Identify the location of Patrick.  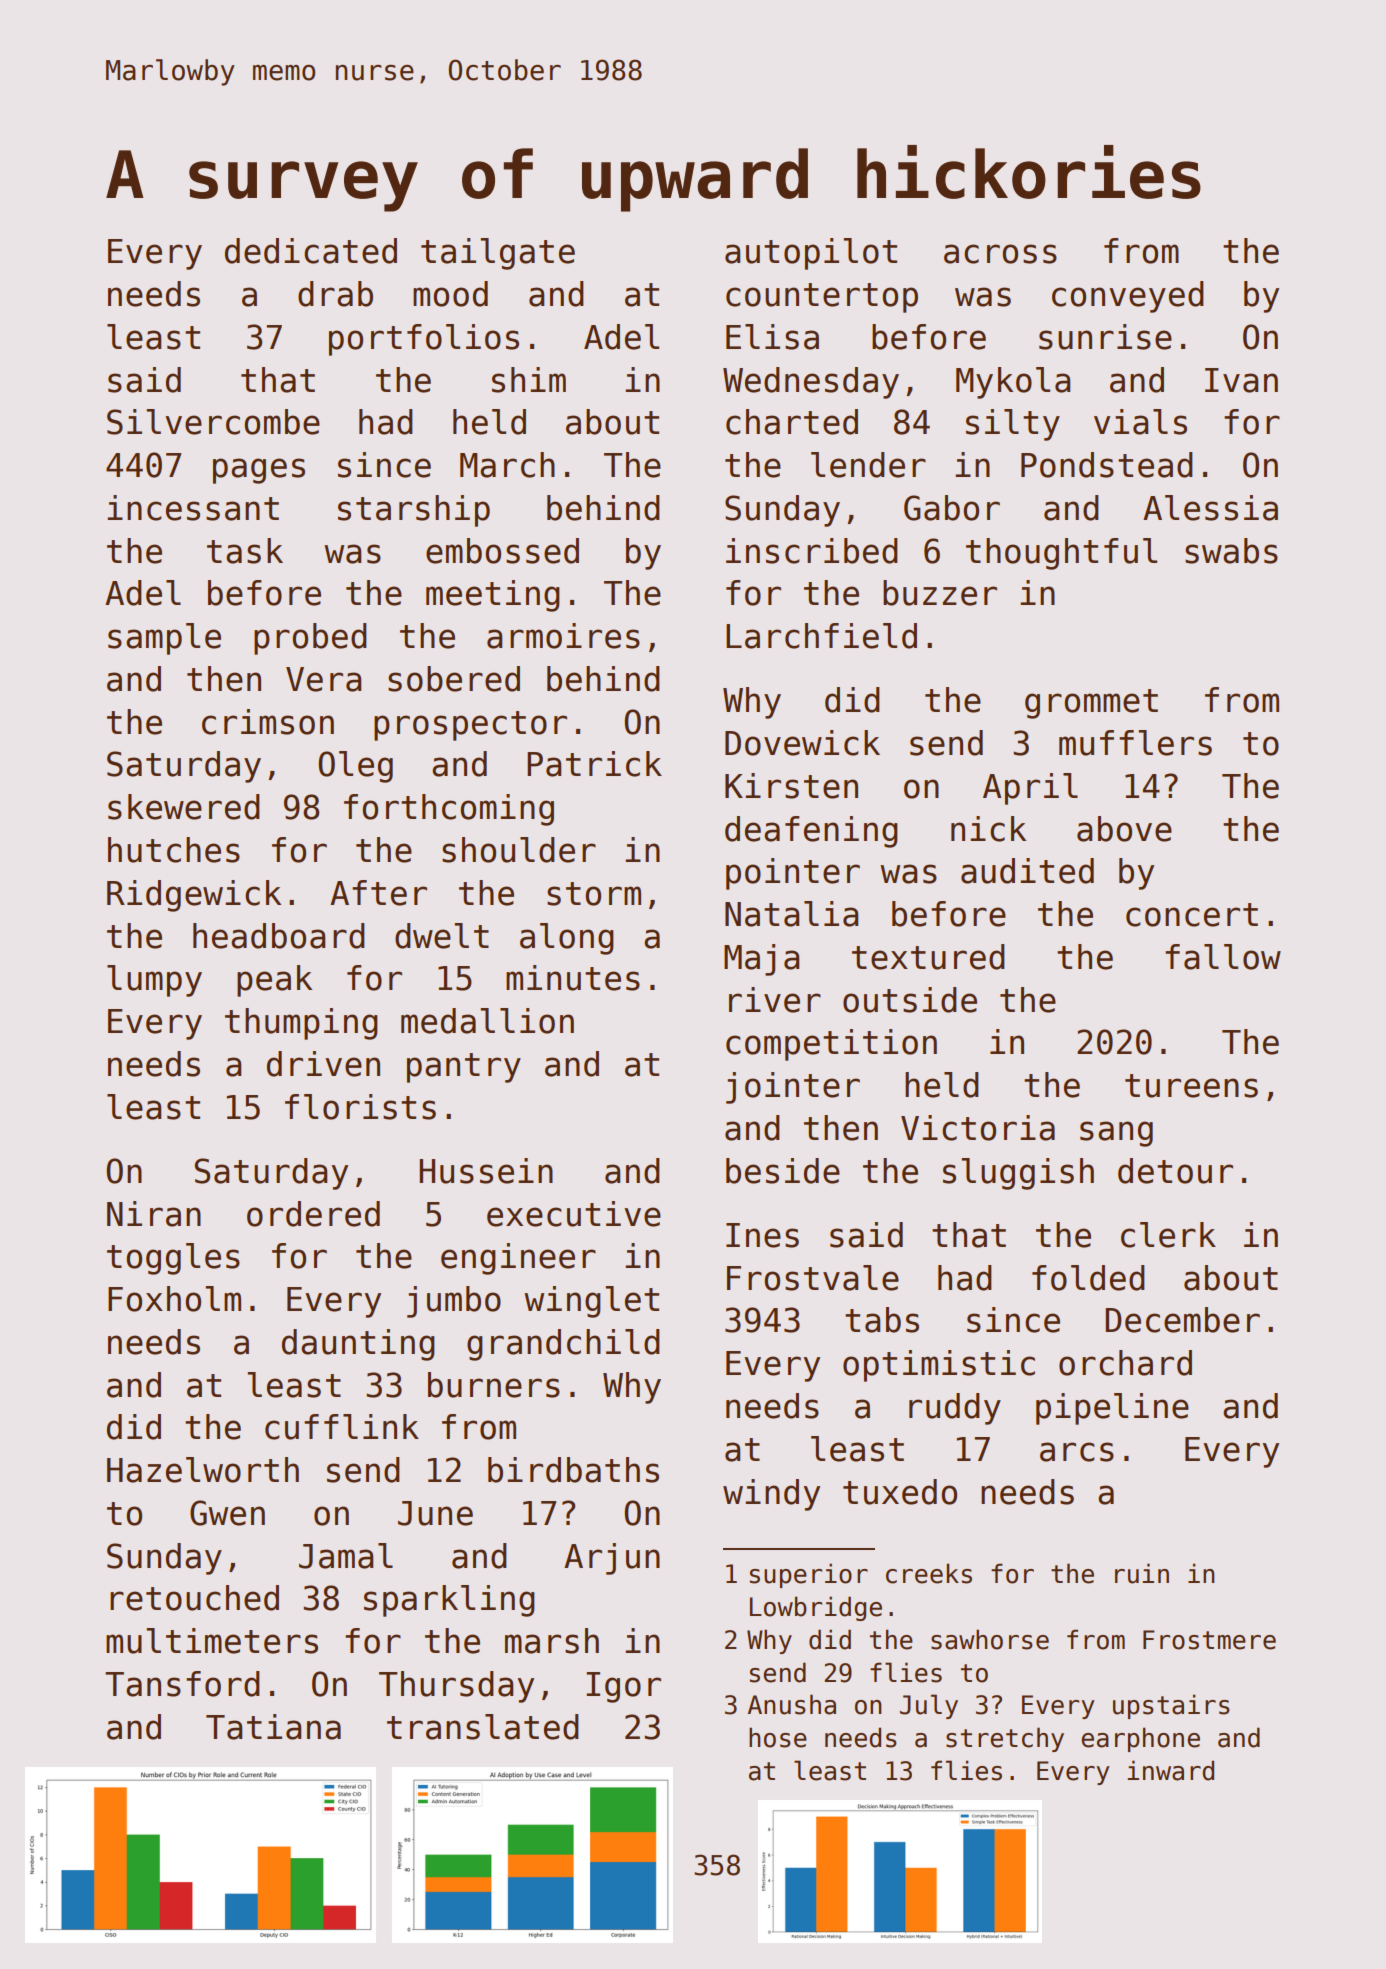
(594, 764).
